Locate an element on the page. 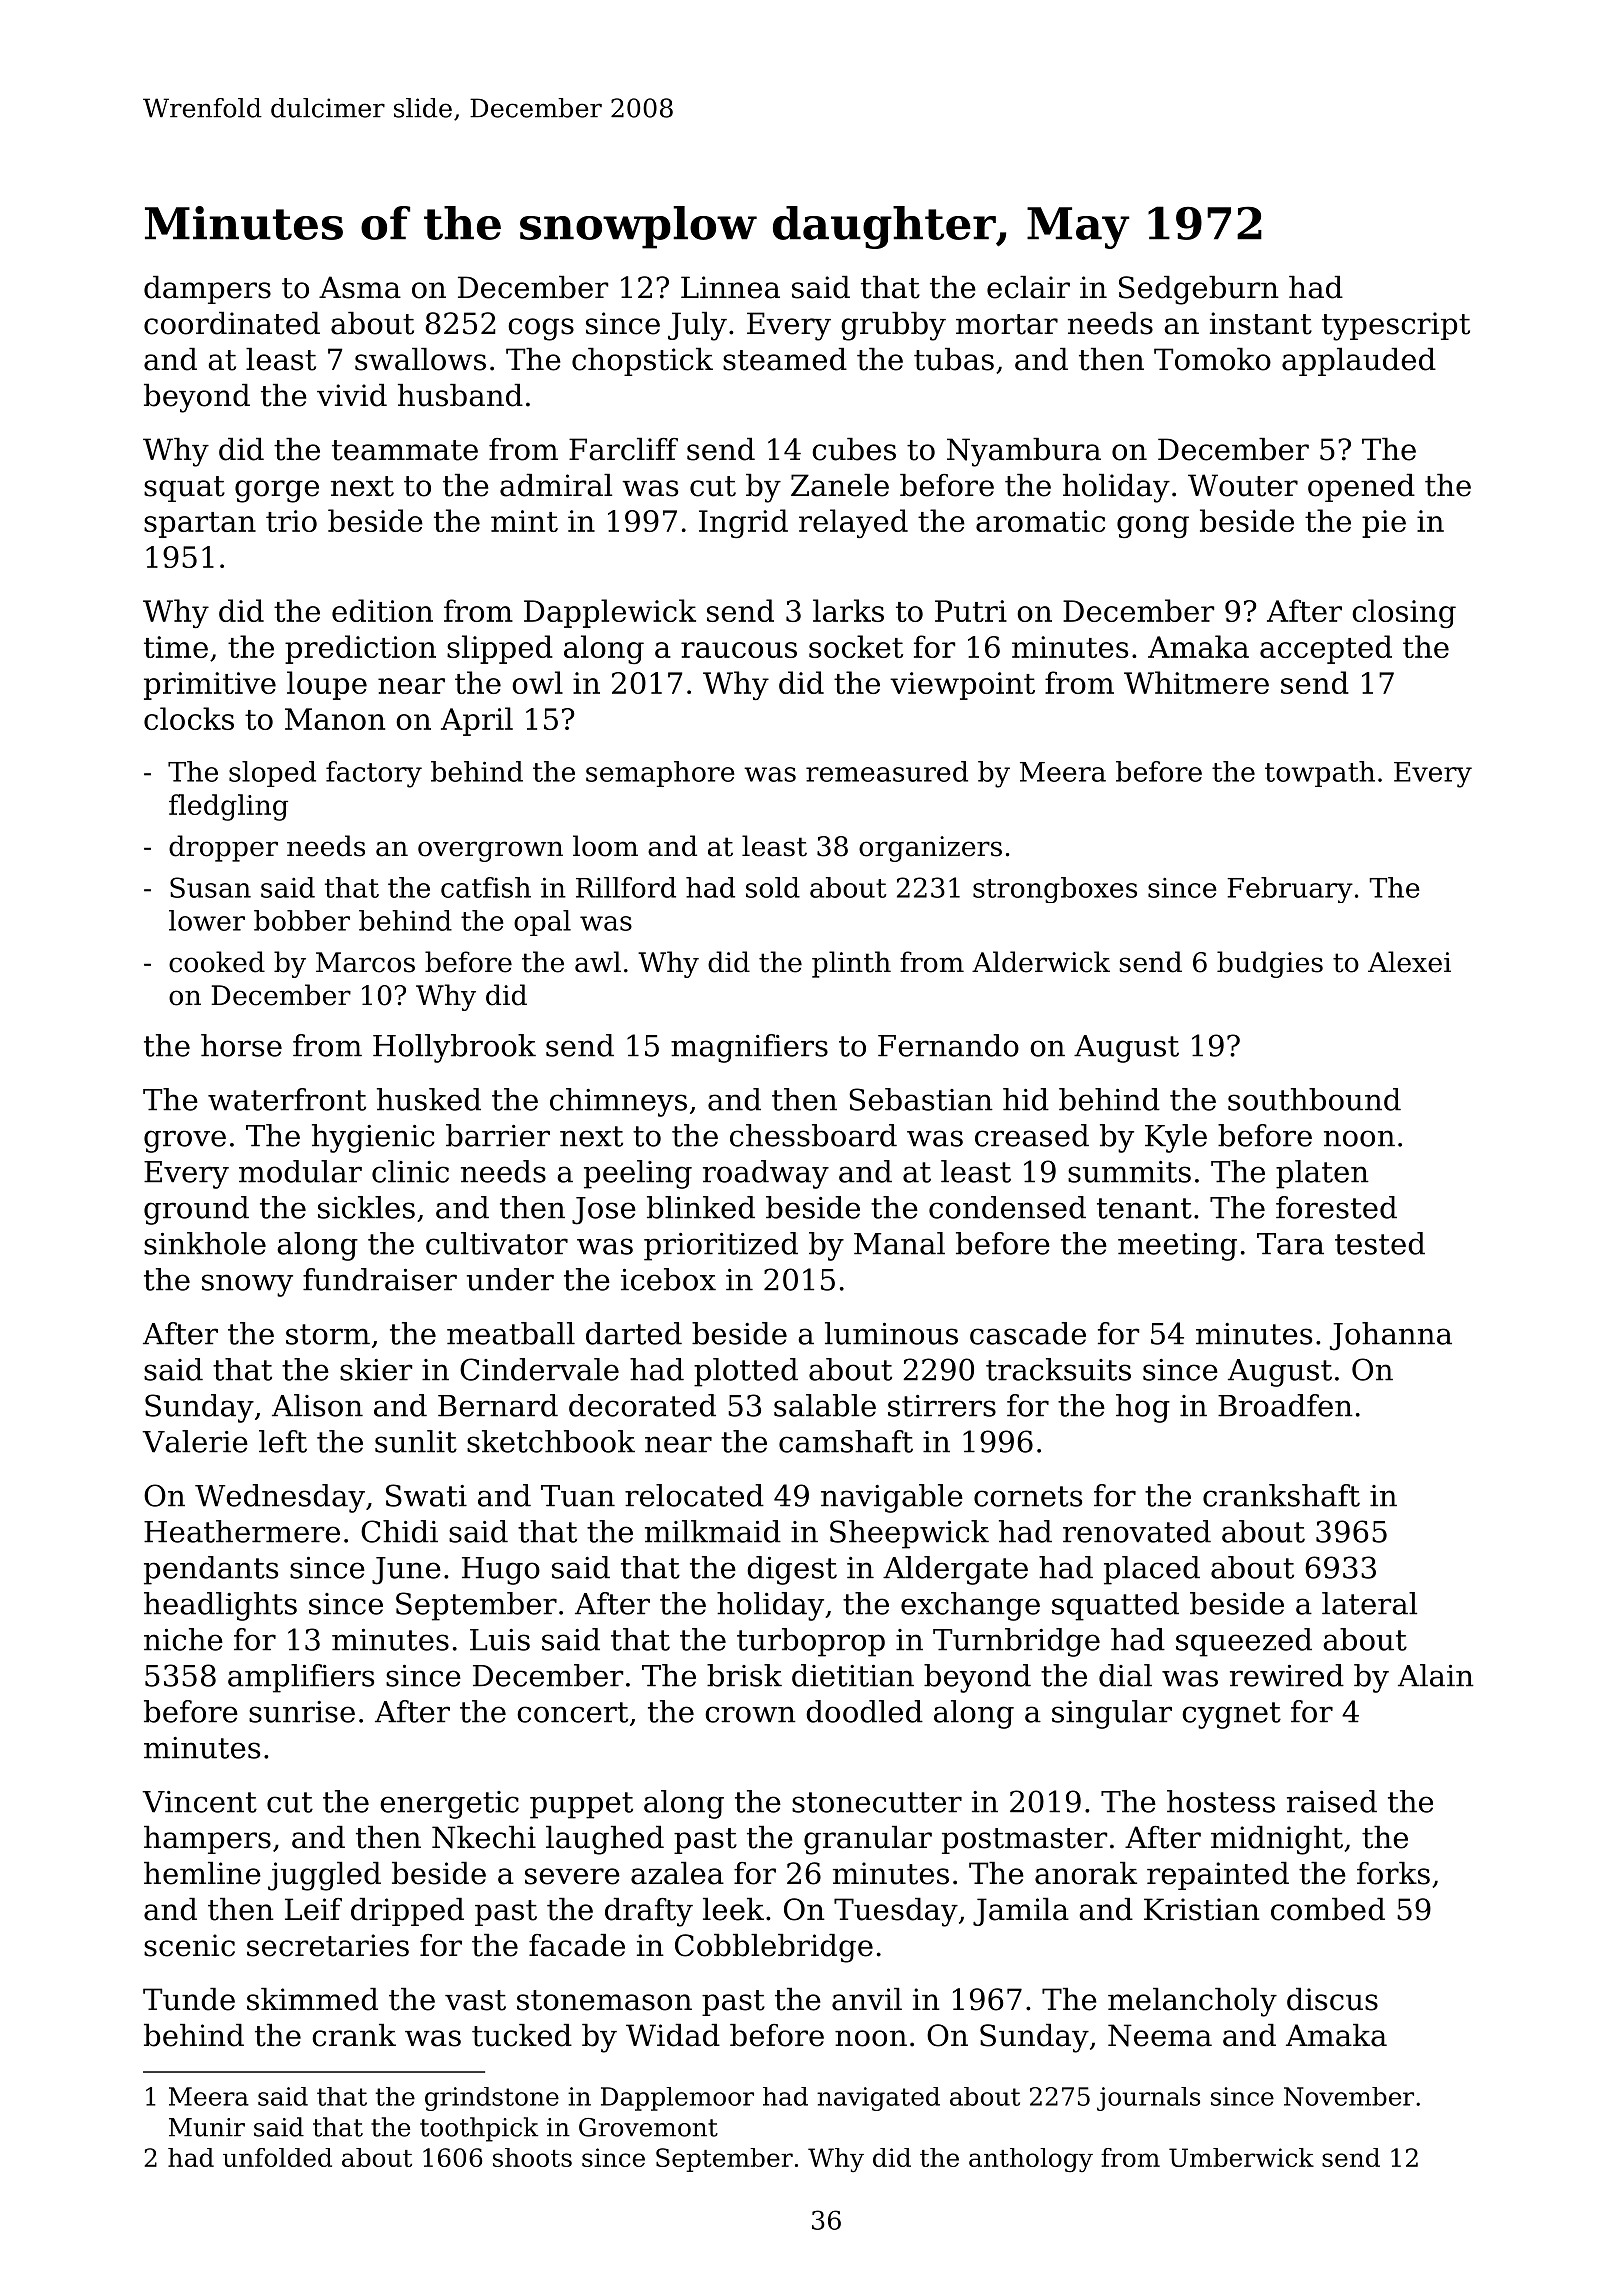 The width and height of the image is (1620, 2292). Asma is located at coordinates (360, 287).
